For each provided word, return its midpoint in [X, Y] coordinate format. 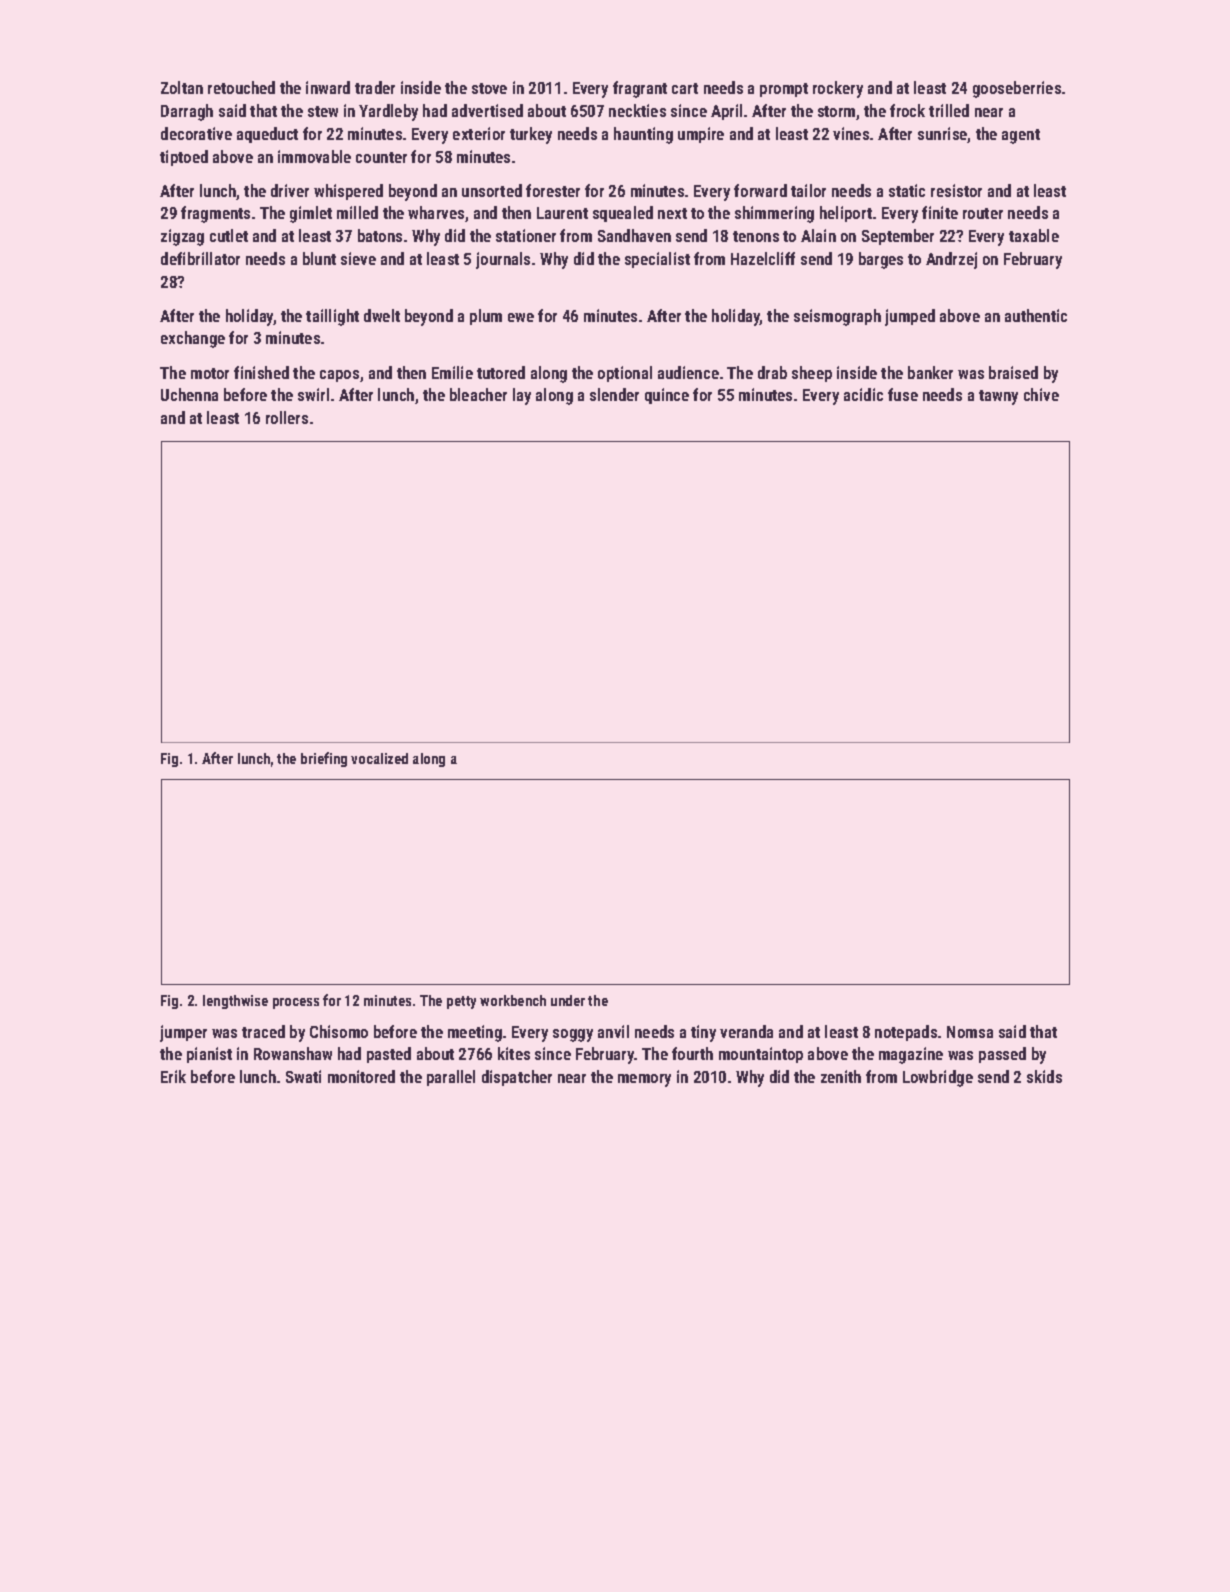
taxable [1034, 235]
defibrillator [200, 258]
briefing [324, 759]
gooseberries [1017, 89]
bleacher [478, 394]
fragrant [640, 89]
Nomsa [970, 1032]
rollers [287, 417]
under [568, 1000]
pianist [209, 1055]
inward [328, 87]
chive [1041, 394]
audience [688, 372]
